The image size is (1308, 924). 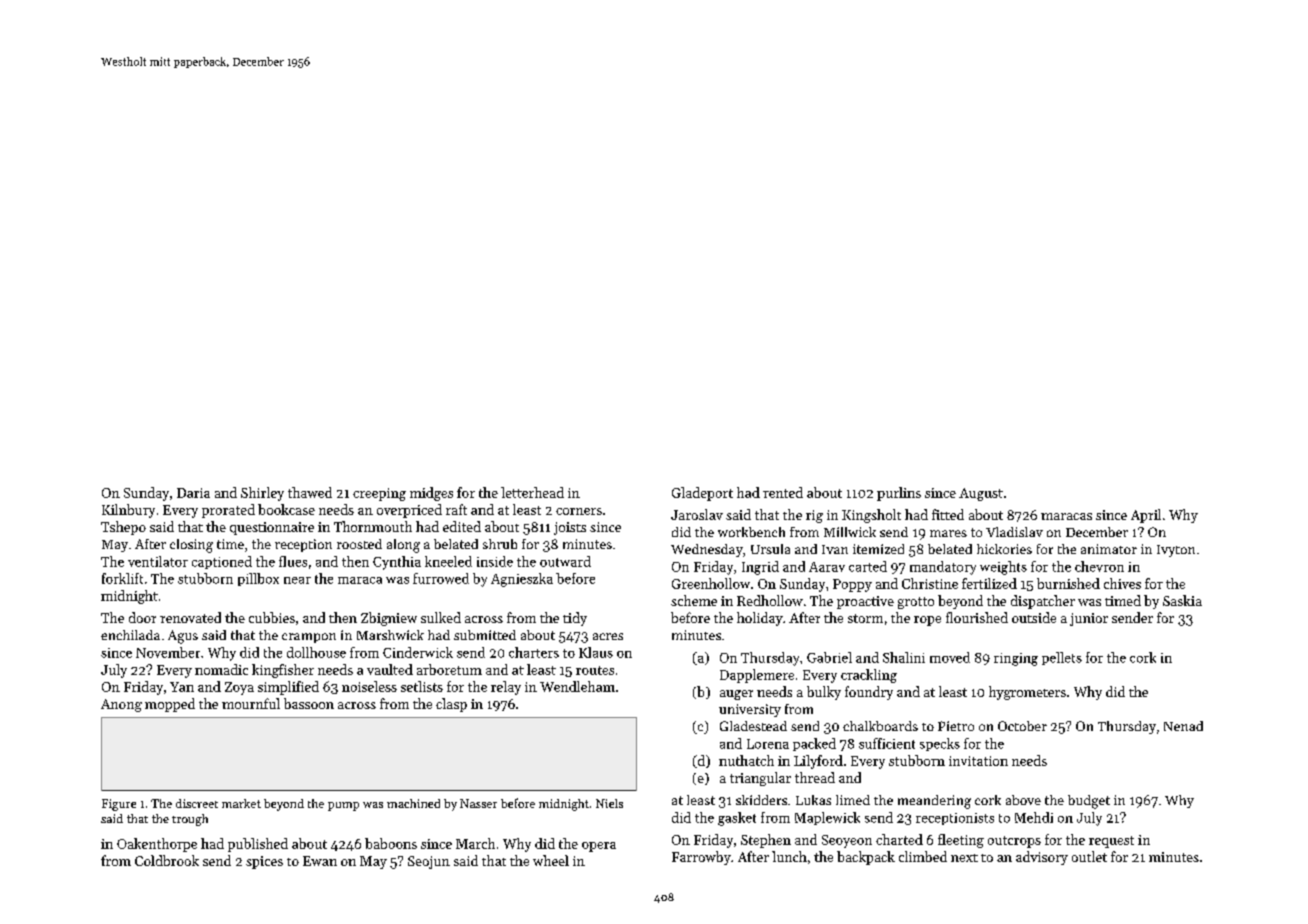 I want to click on next, so click(x=964, y=858).
